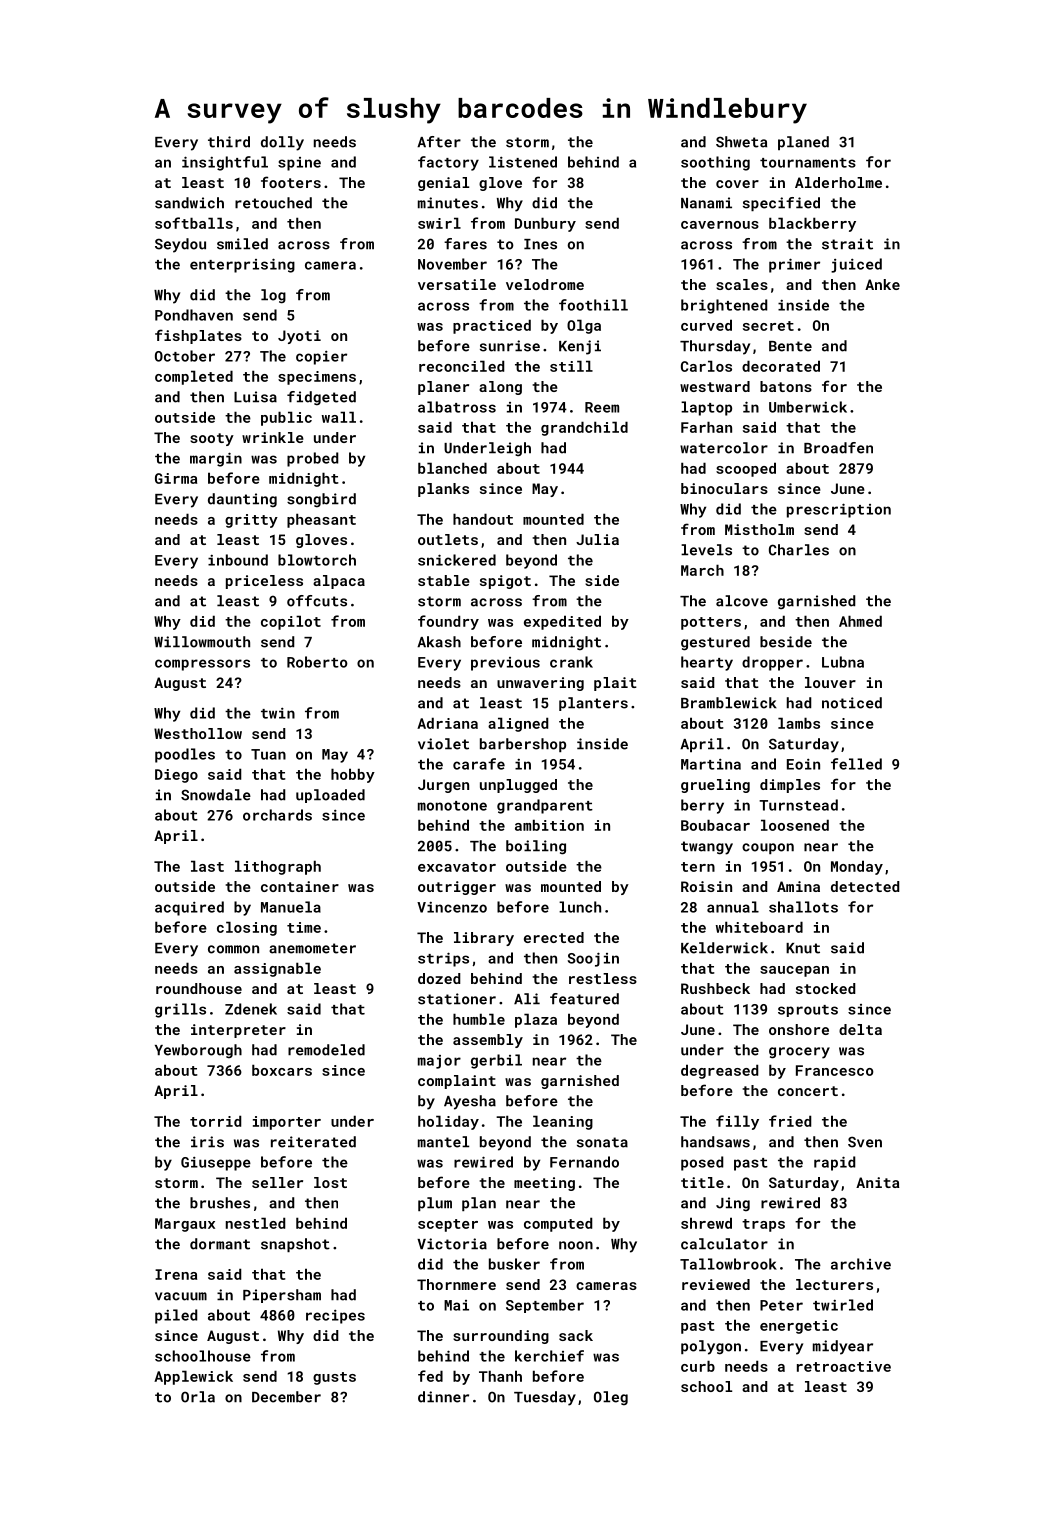  What do you see at coordinates (457, 284) in the screenshot?
I see `versatile` at bounding box center [457, 284].
